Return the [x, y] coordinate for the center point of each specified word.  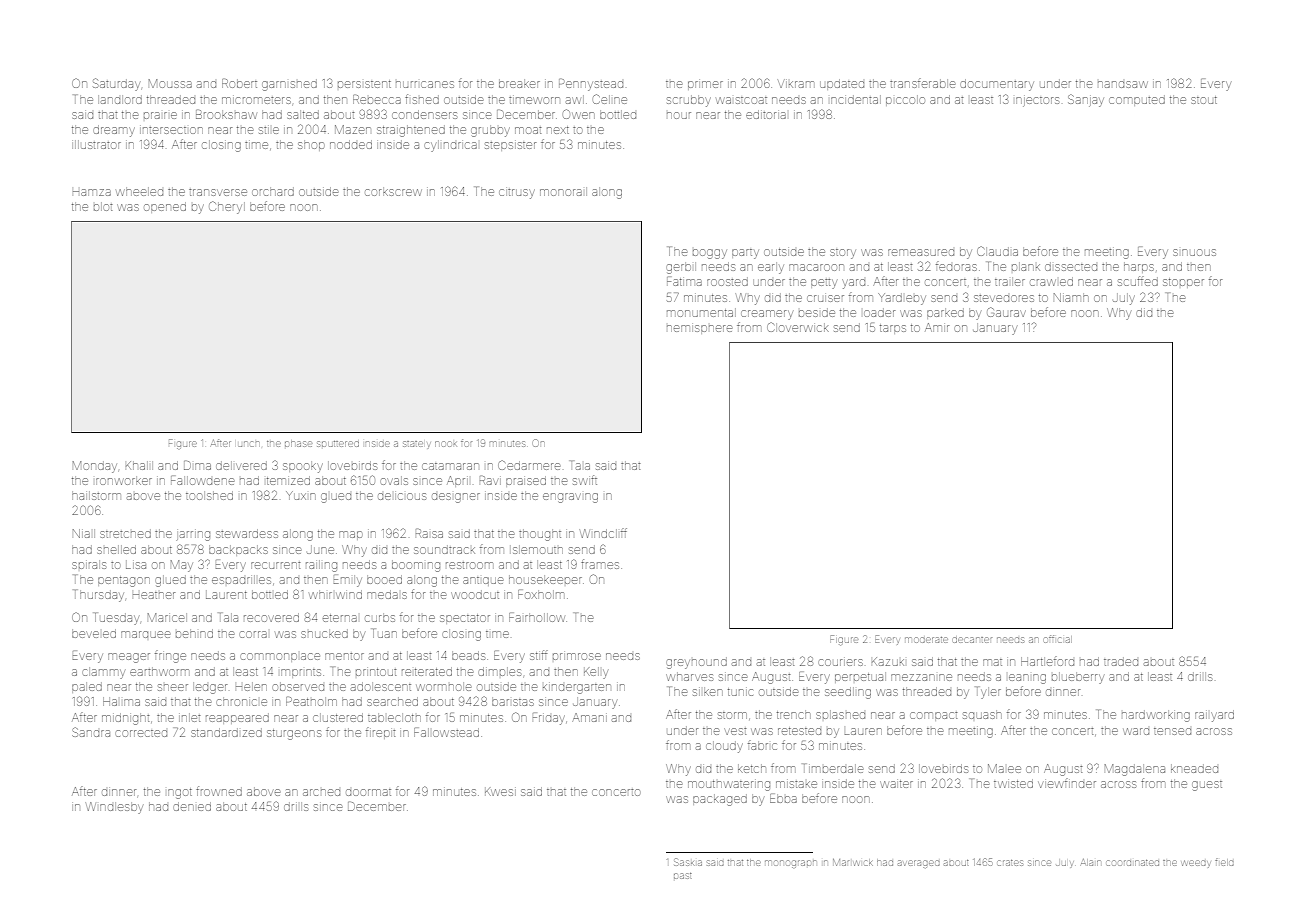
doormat [368, 792]
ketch [751, 768]
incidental [856, 99]
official [1058, 639]
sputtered [338, 444]
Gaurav [1006, 312]
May [182, 566]
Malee [1004, 768]
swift [585, 480]
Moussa [170, 83]
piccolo [905, 100]
